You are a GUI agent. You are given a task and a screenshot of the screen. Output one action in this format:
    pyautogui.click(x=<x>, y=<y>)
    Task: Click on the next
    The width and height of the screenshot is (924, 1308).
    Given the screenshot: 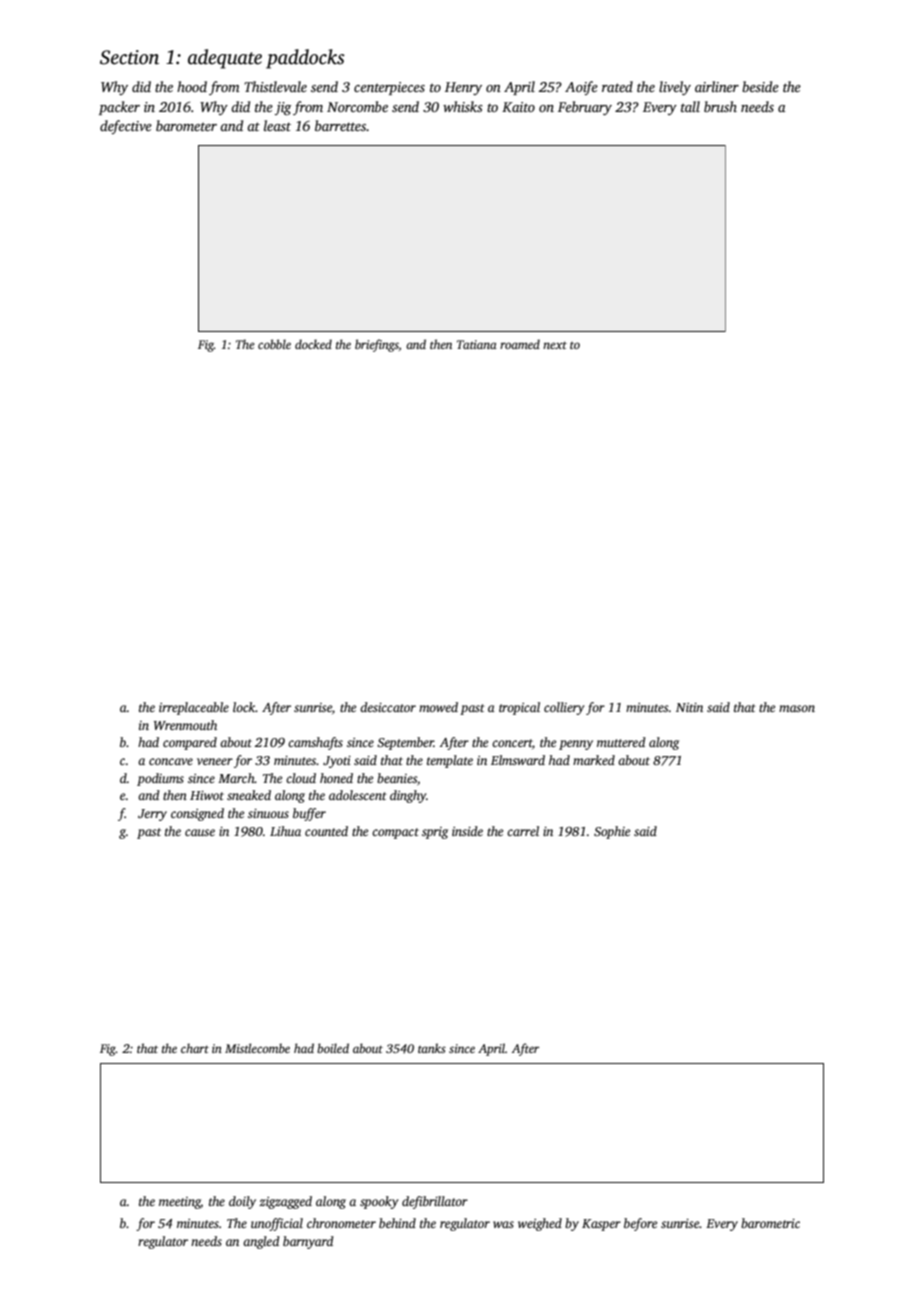 What is the action you would take?
    pyautogui.click(x=555, y=345)
